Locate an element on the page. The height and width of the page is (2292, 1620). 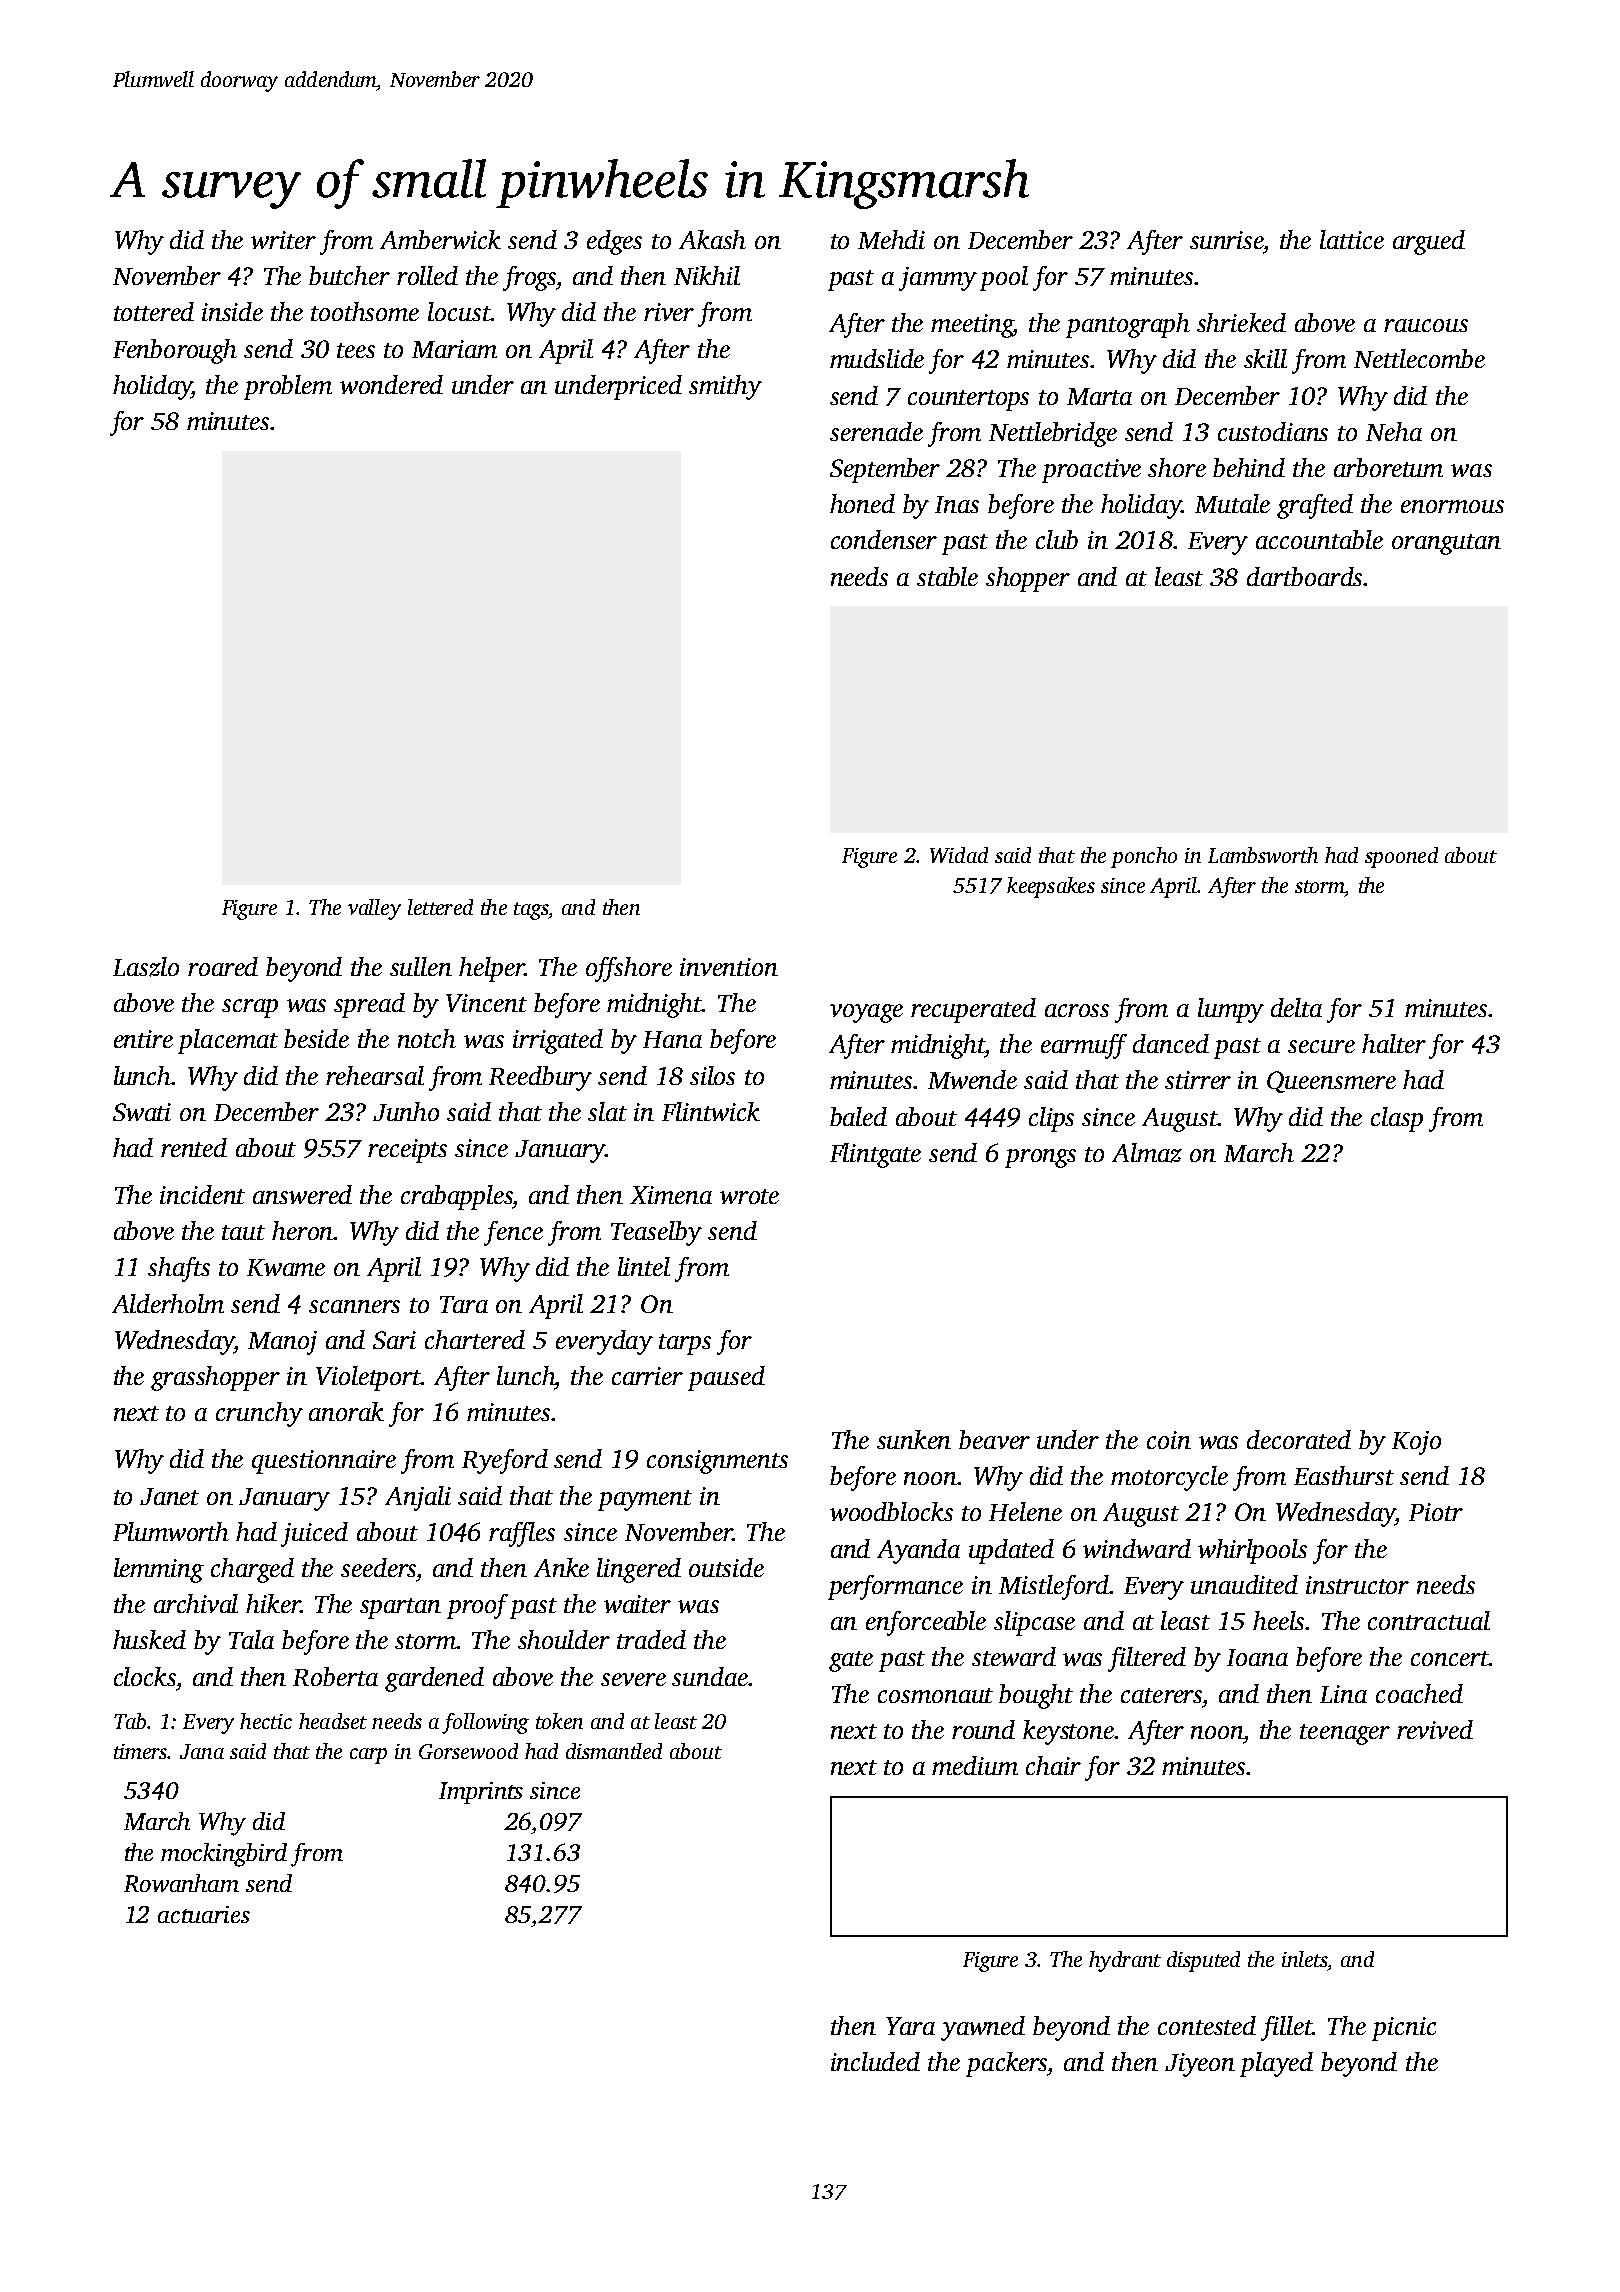
baled is located at coordinates (858, 1116).
